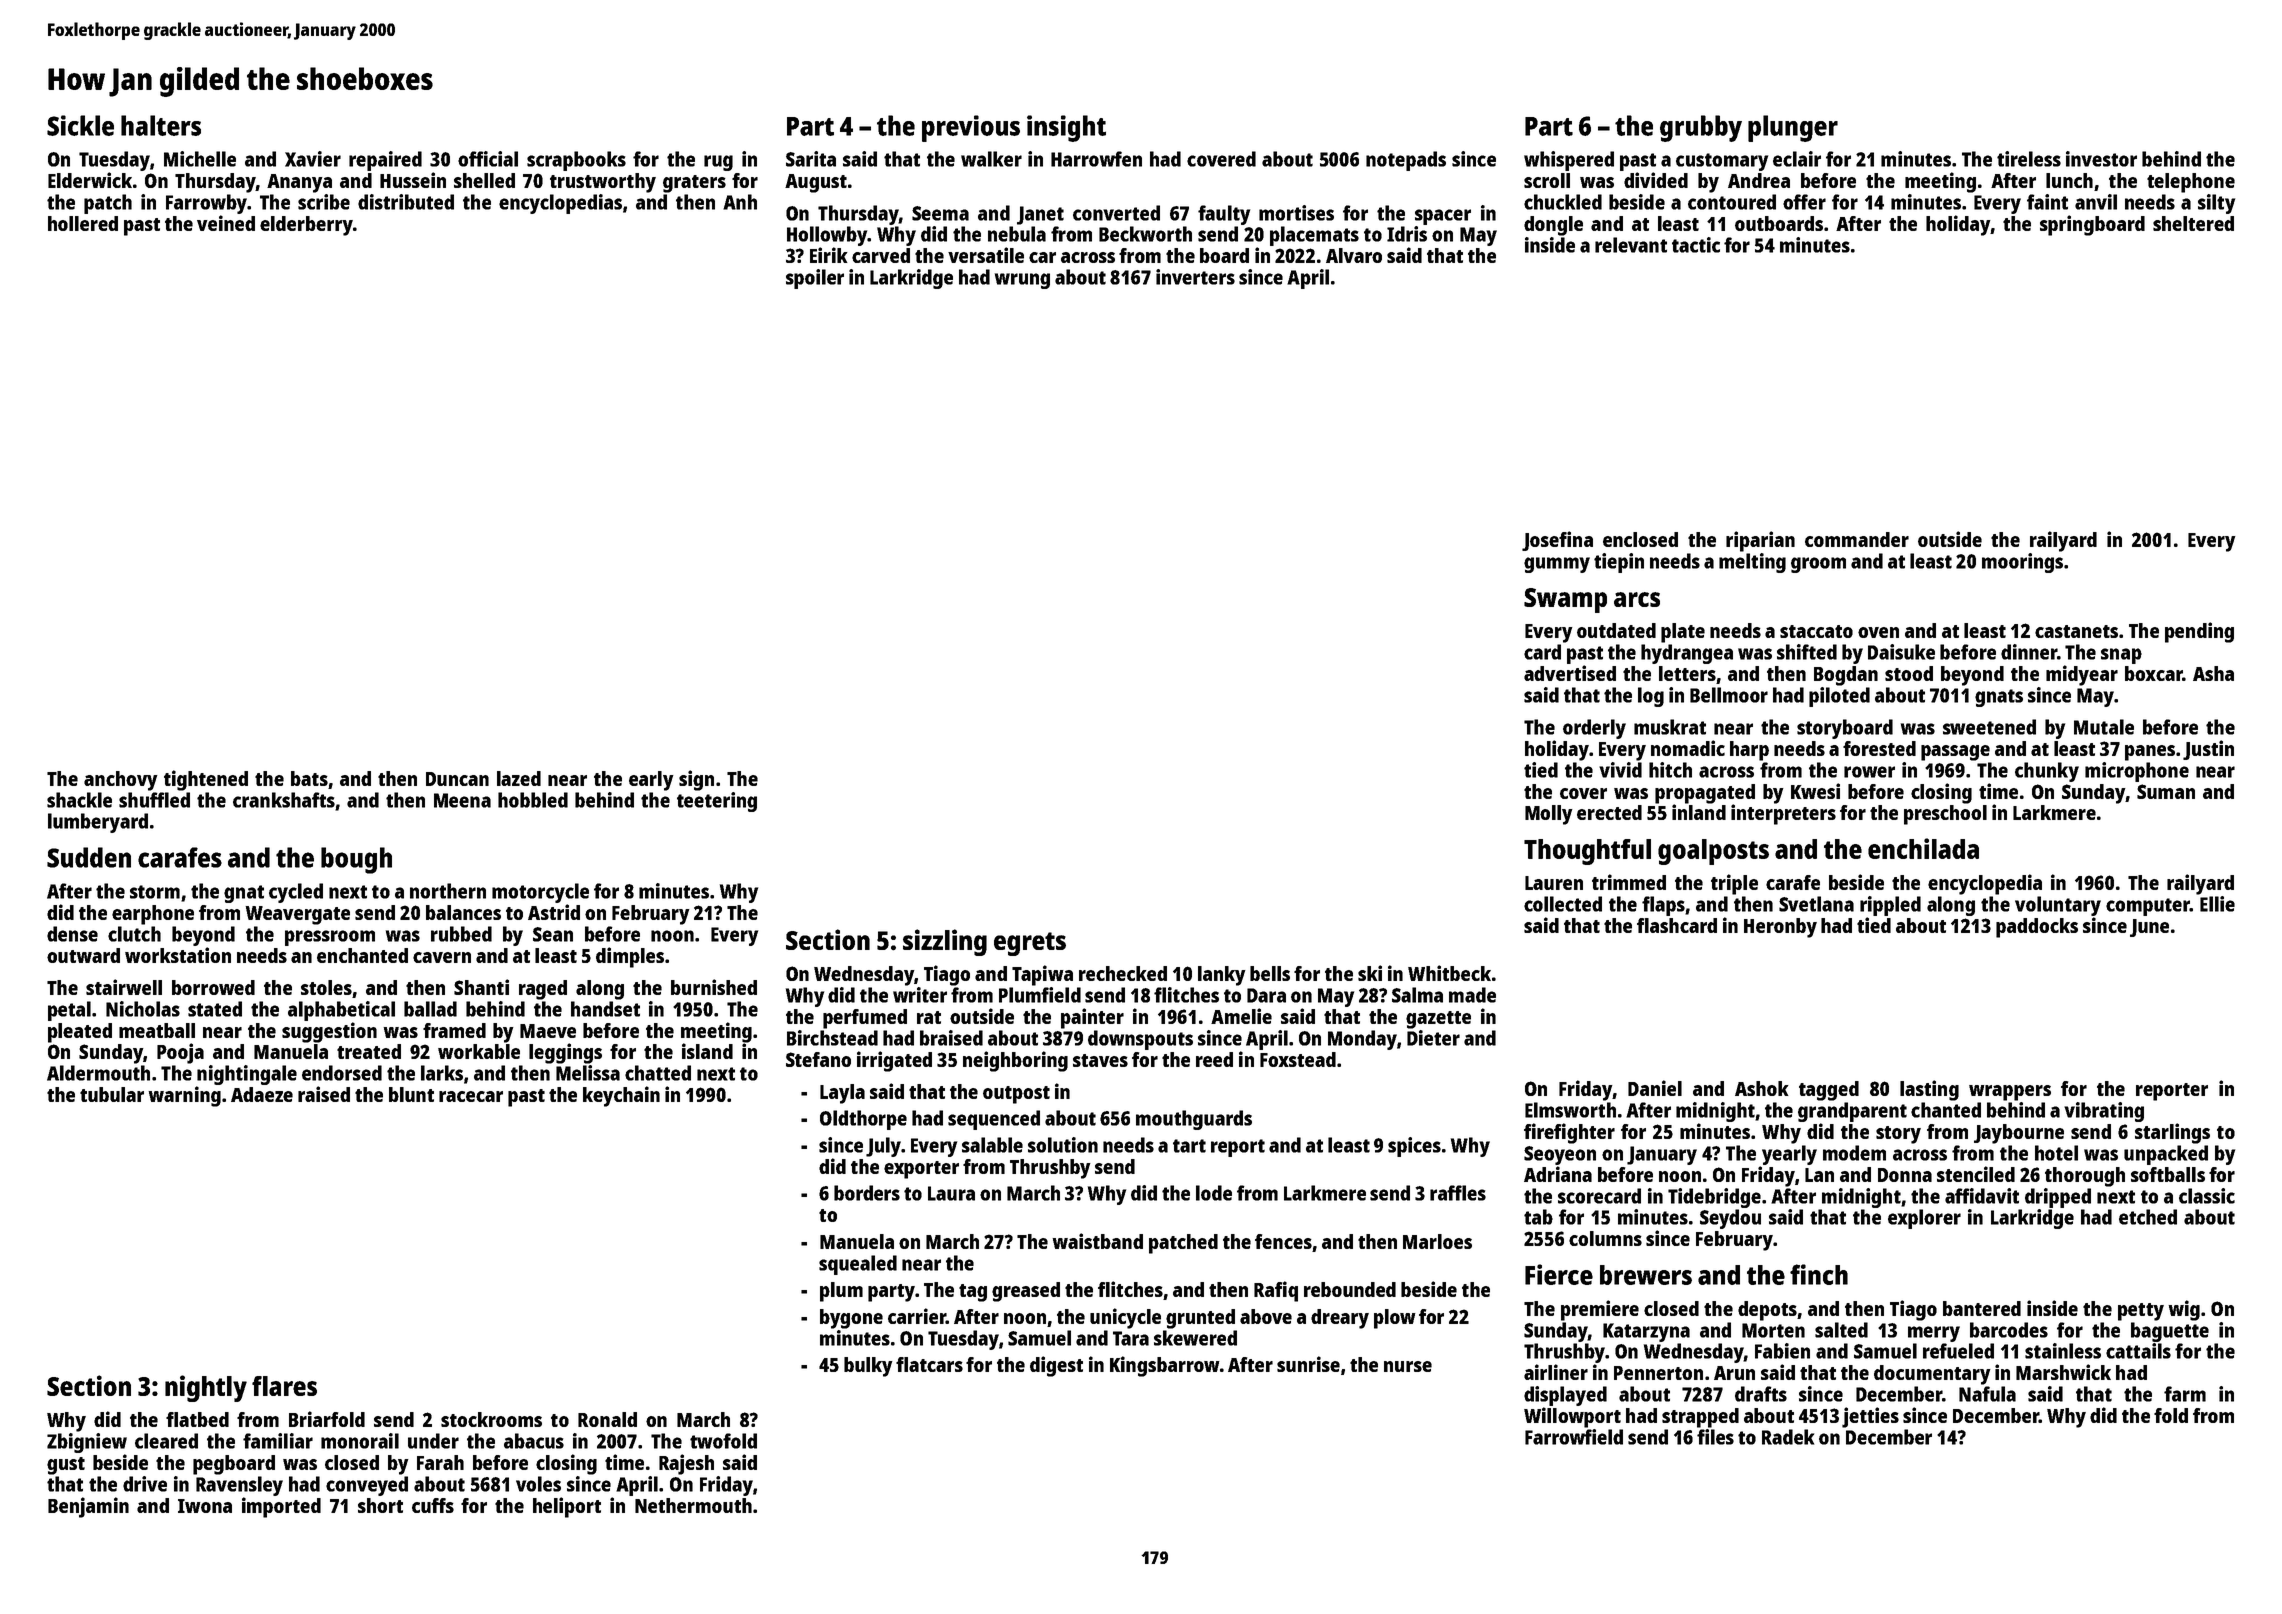  Describe the element at coordinates (154, 800) in the image. I see `shuffled` at that location.
